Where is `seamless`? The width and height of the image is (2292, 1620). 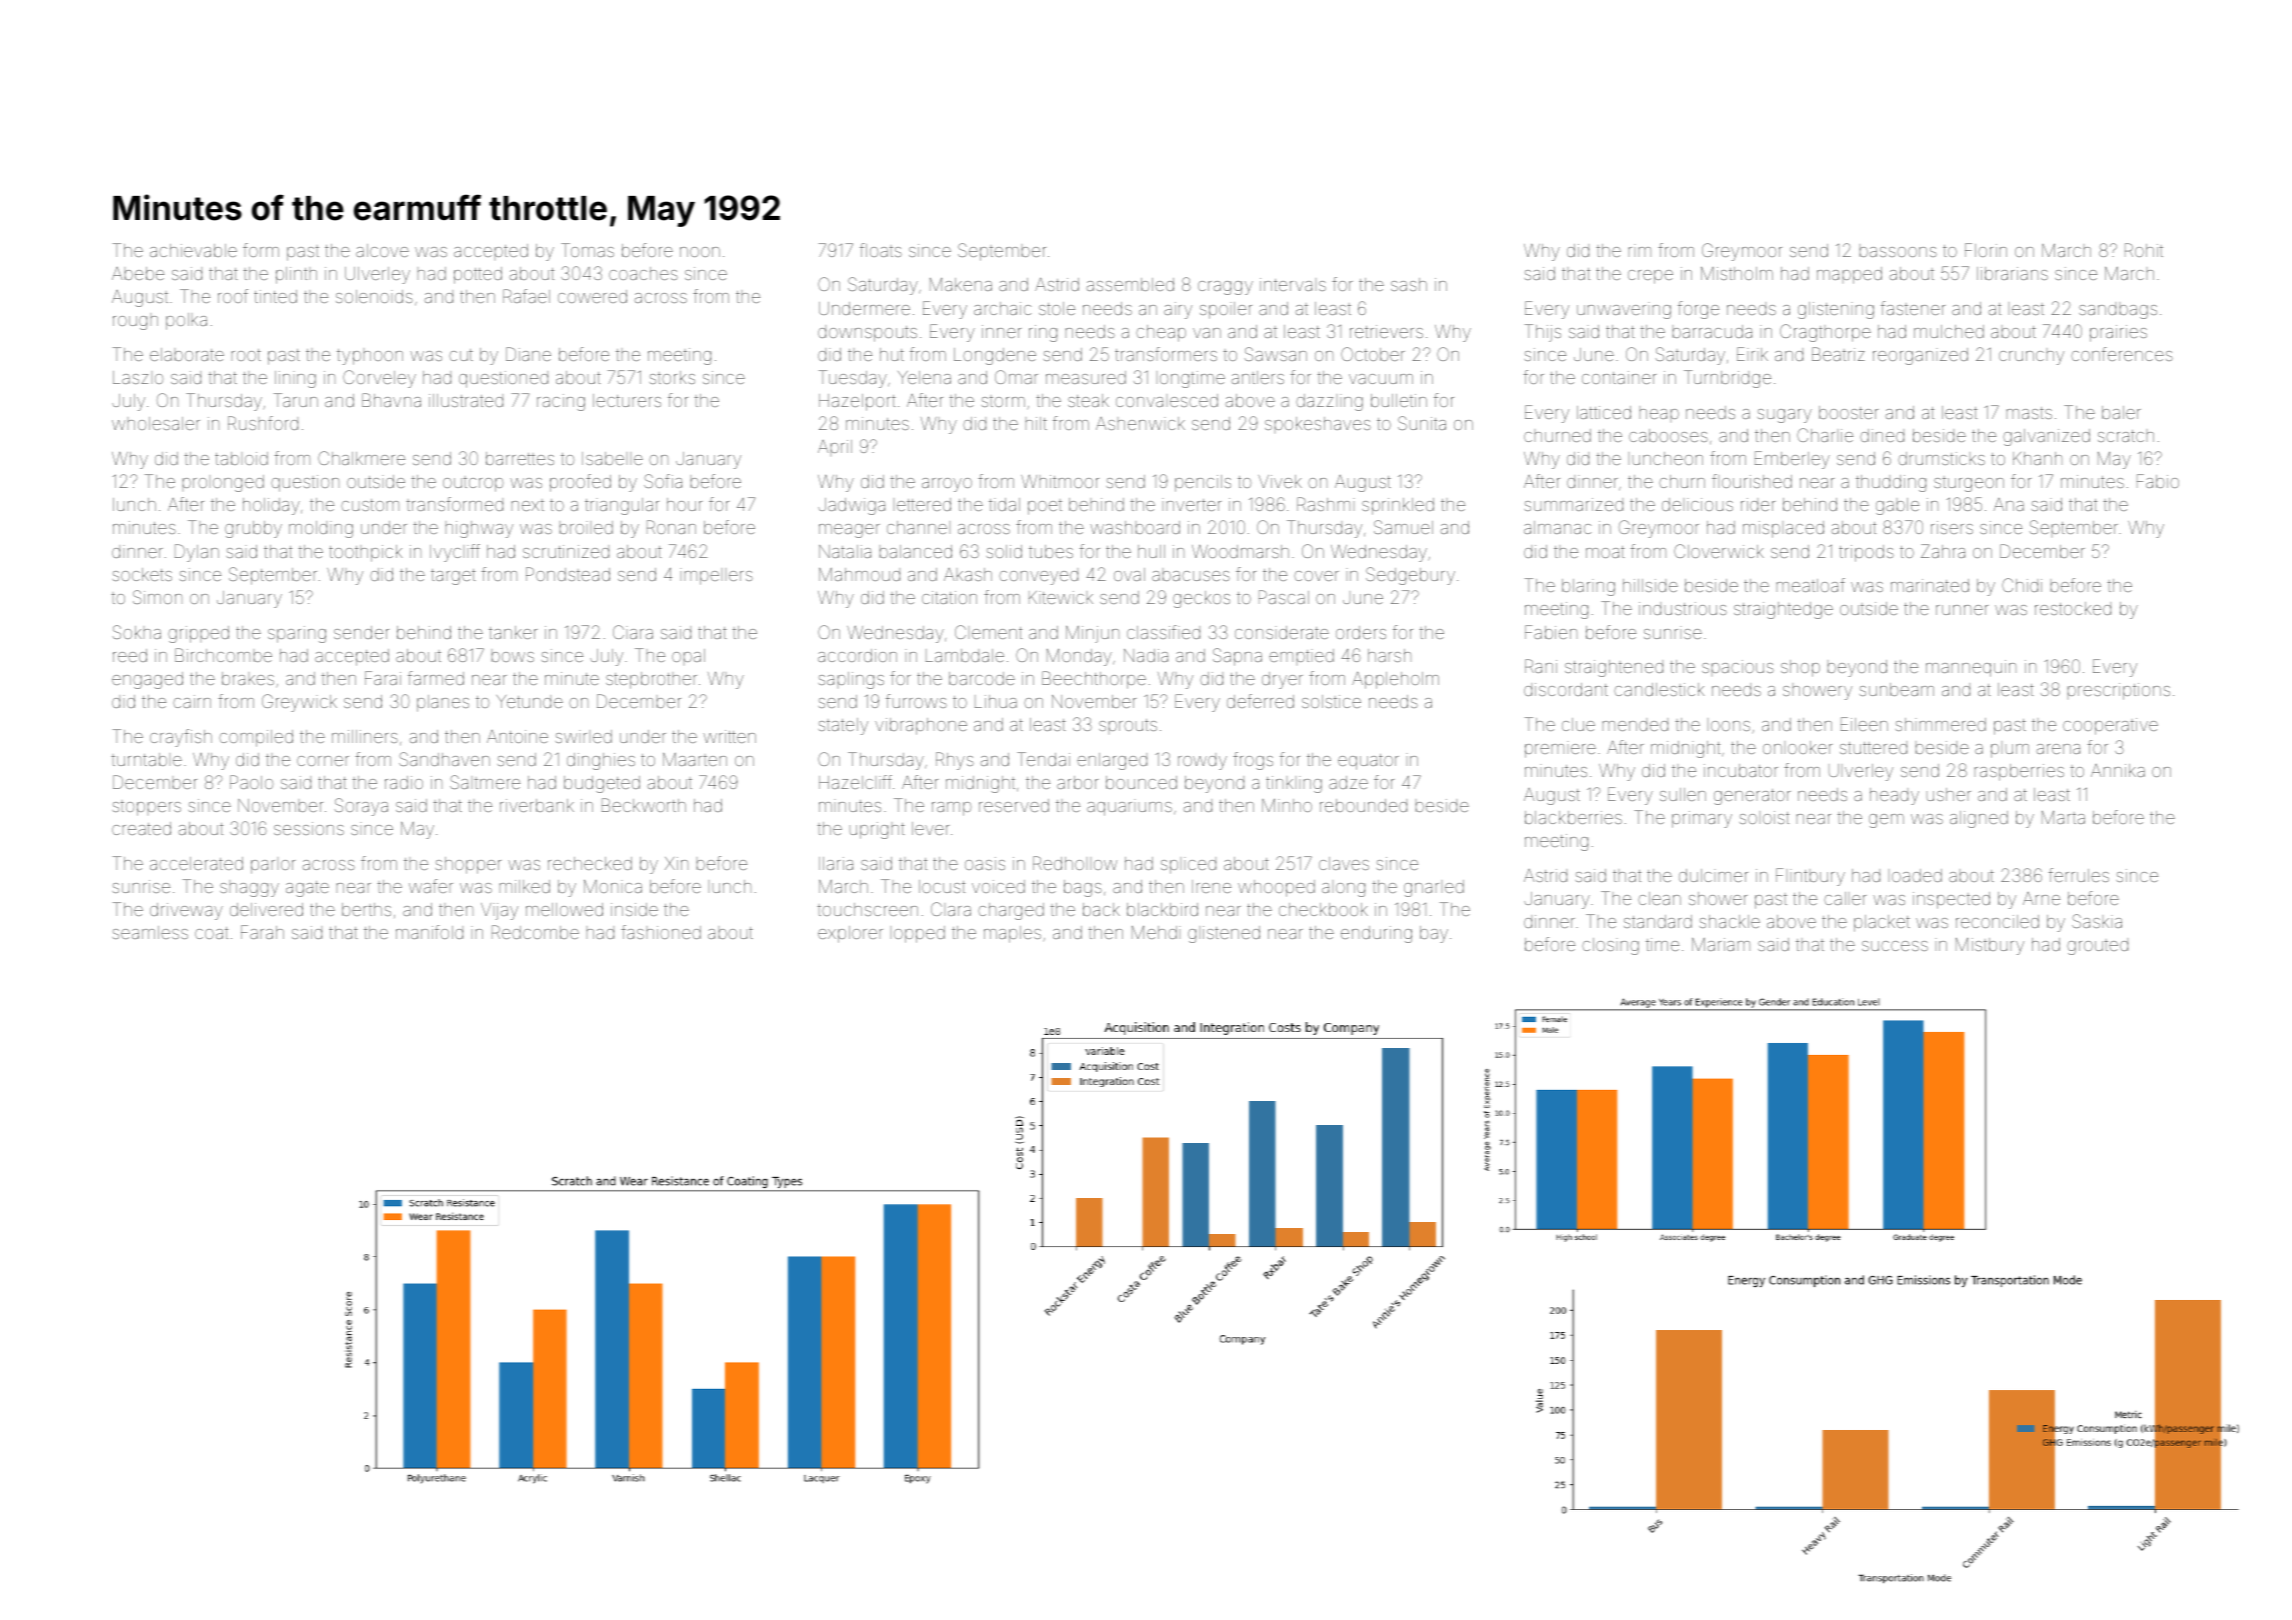 seamless is located at coordinates (150, 932).
